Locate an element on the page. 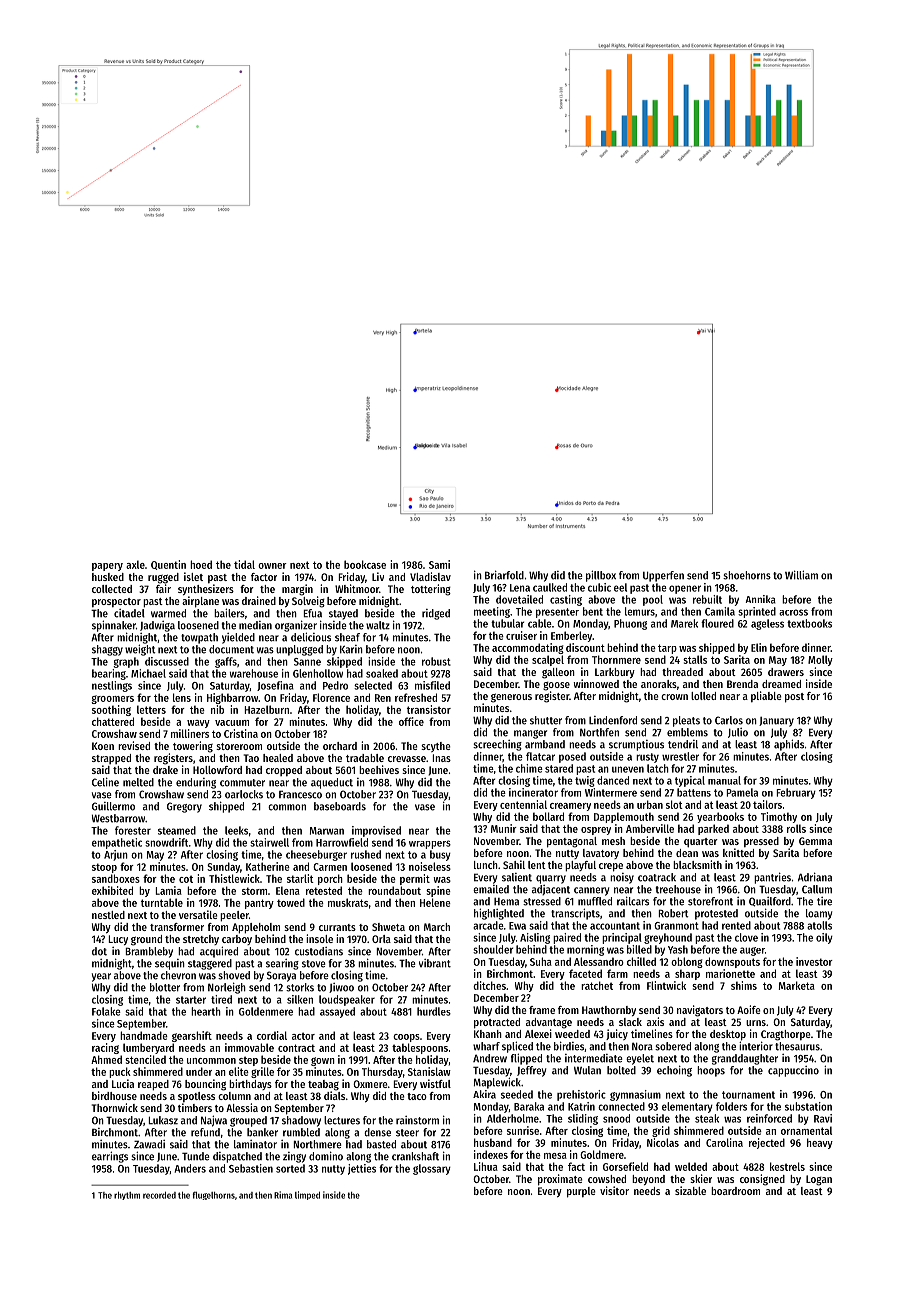  warehouse is located at coordinates (254, 673).
